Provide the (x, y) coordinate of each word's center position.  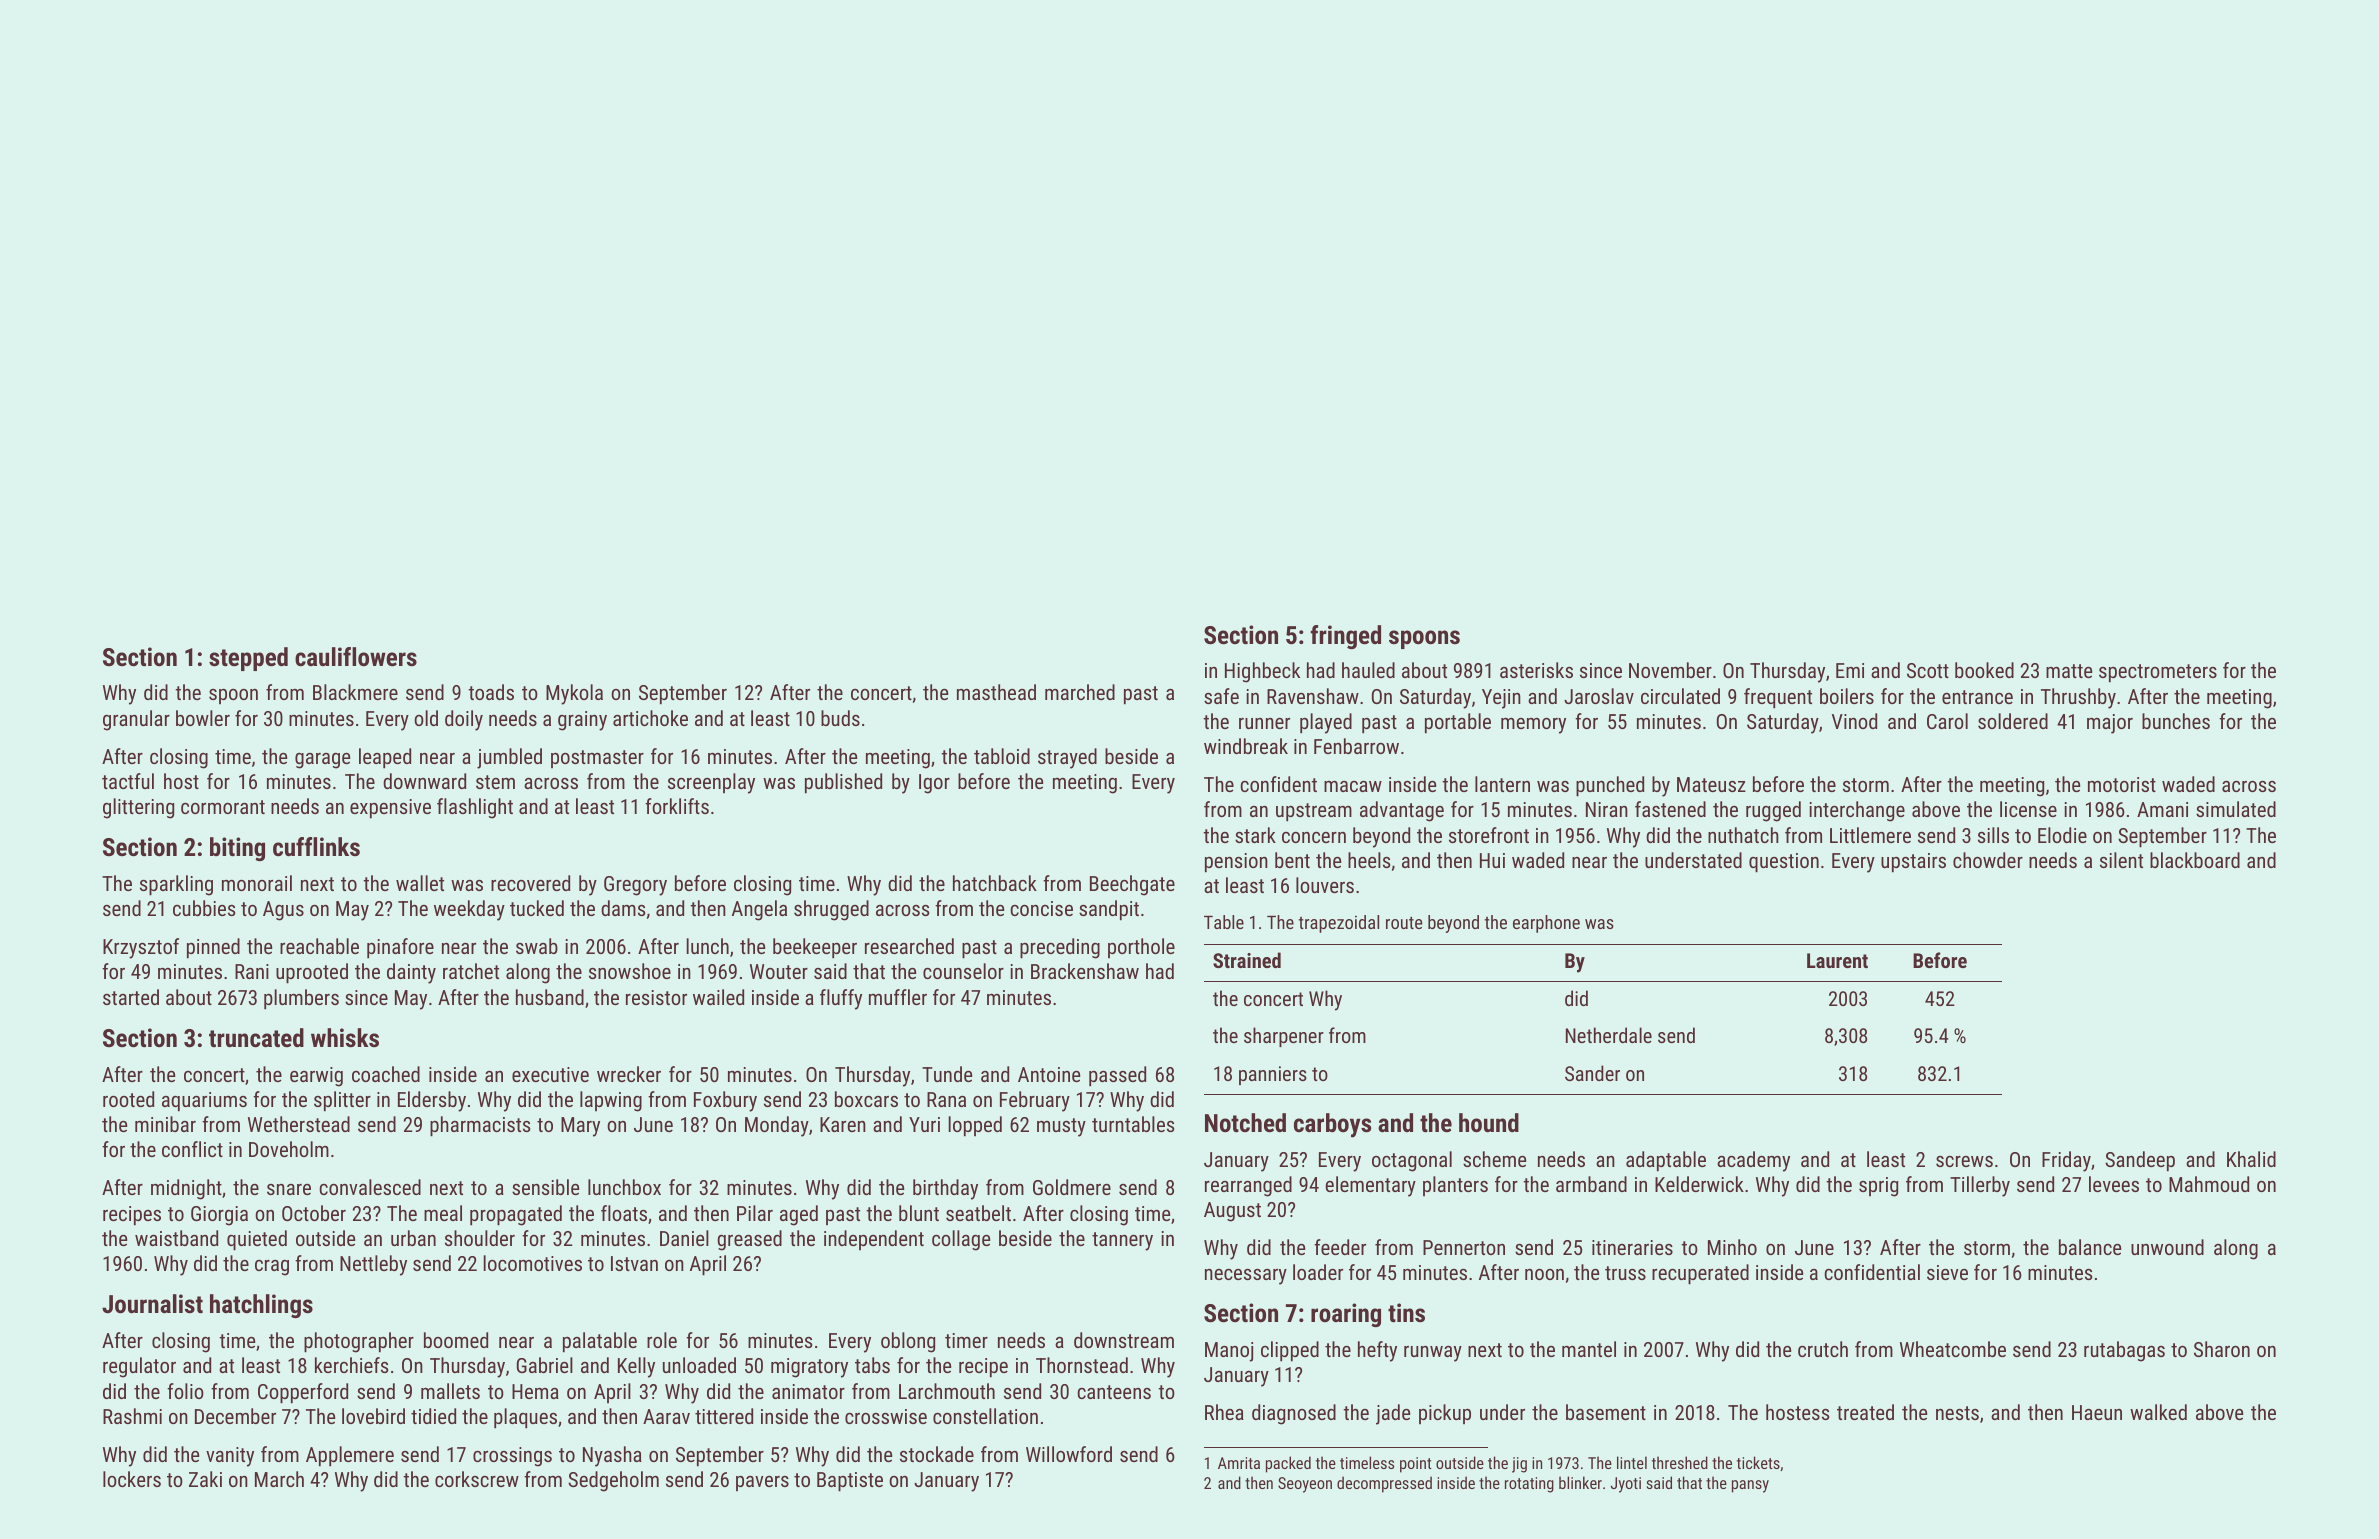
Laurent (1837, 960)
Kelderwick (1699, 1184)
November (1670, 670)
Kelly (636, 1367)
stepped (248, 659)
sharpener (1284, 1037)
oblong (908, 1342)
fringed (1345, 637)
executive (550, 1074)
